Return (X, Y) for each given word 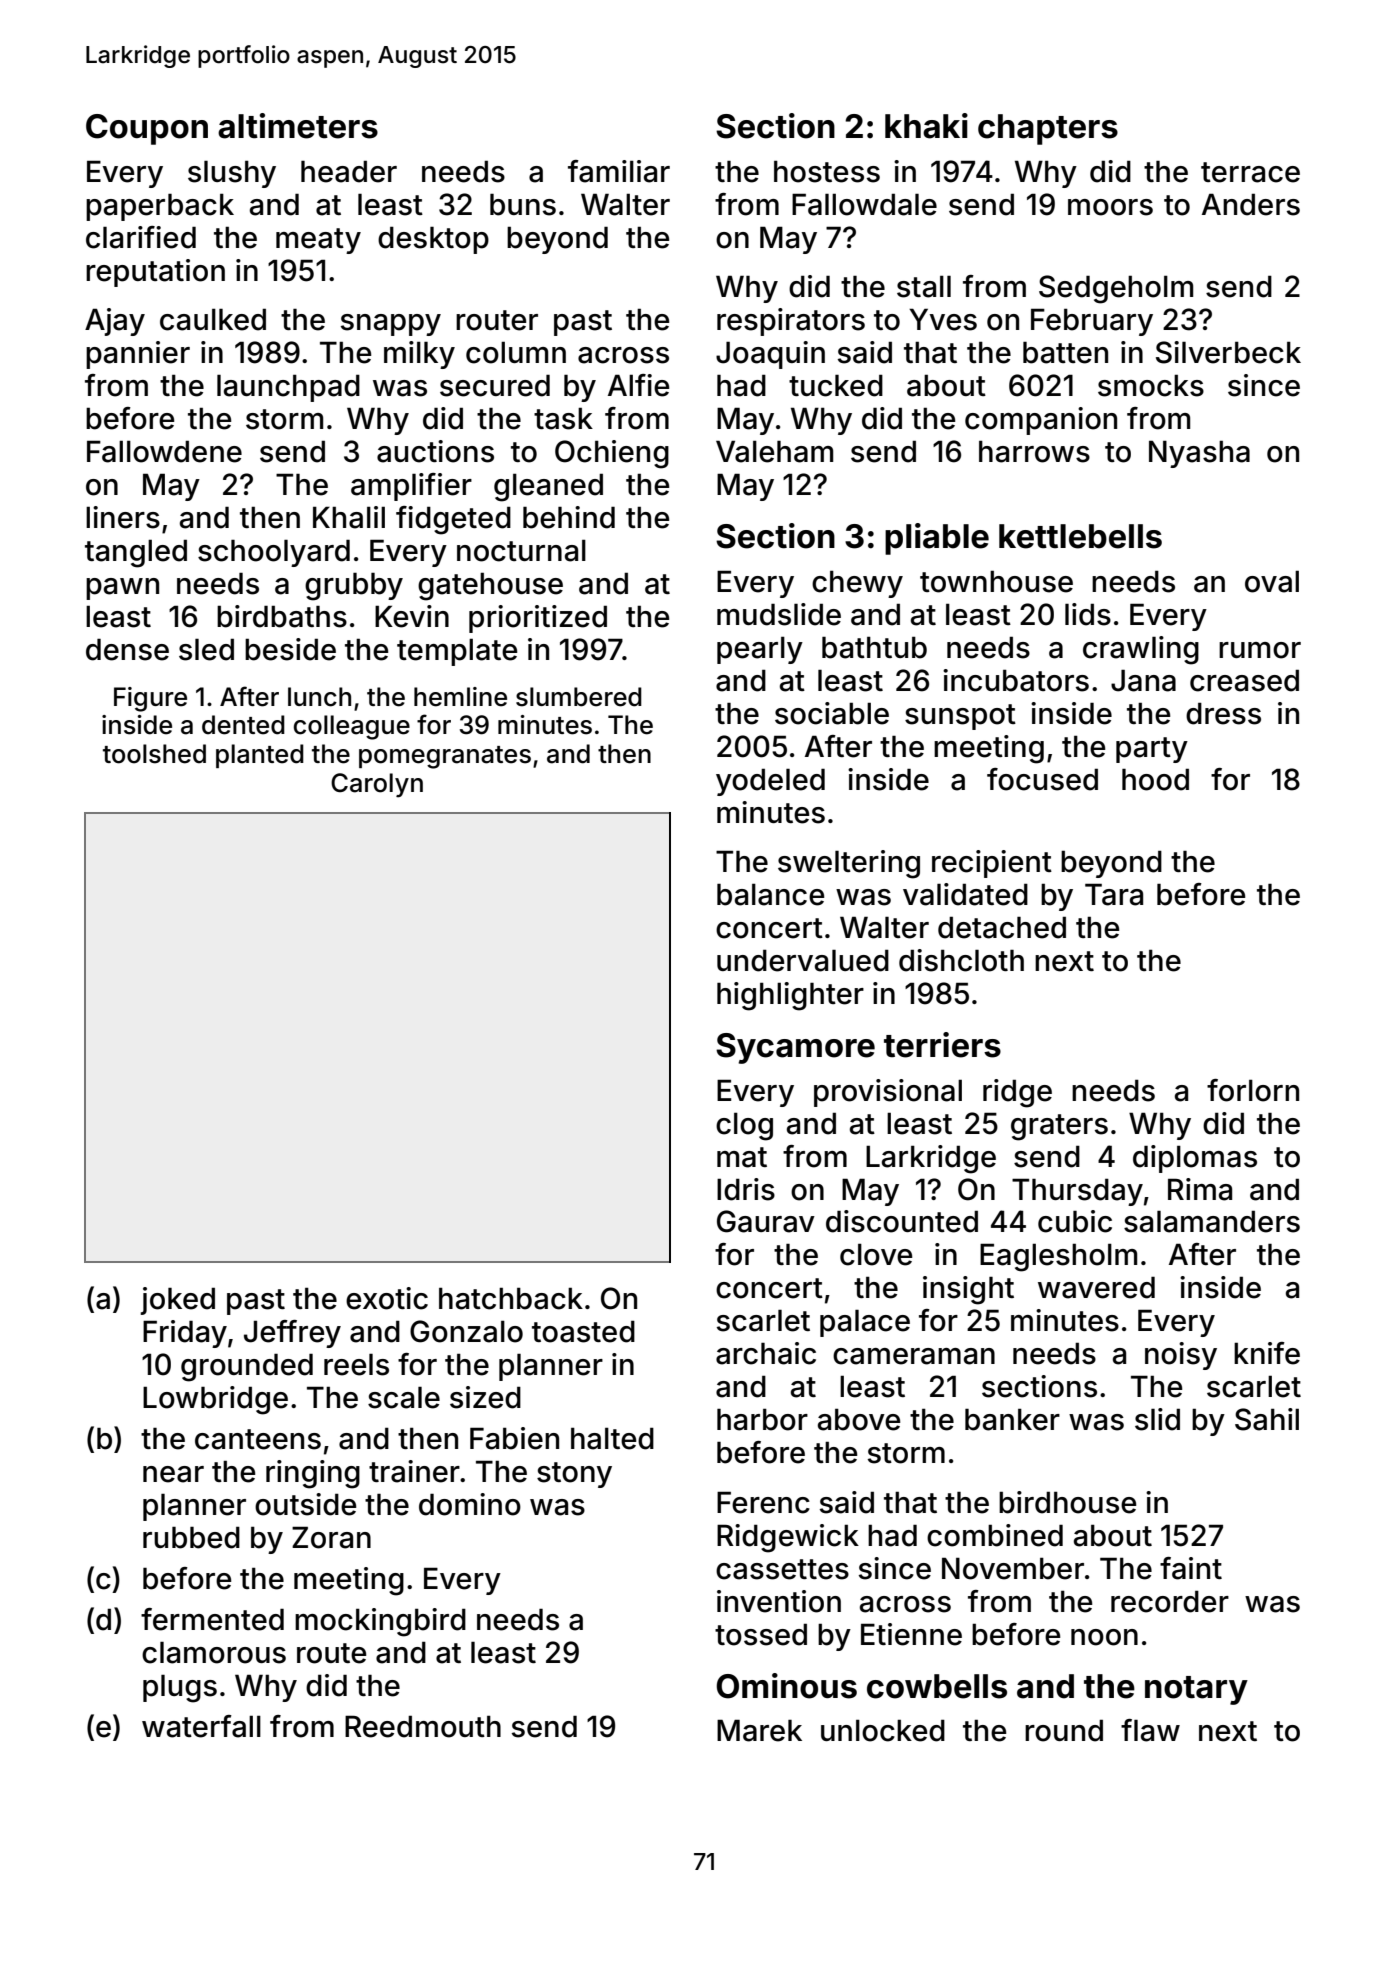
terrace (1250, 172)
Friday (185, 1334)
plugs (180, 1689)
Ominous (786, 1686)
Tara (1114, 894)
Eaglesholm (1058, 1257)
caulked (213, 319)
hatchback (511, 1298)
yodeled (770, 782)
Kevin (412, 616)
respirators (791, 322)
